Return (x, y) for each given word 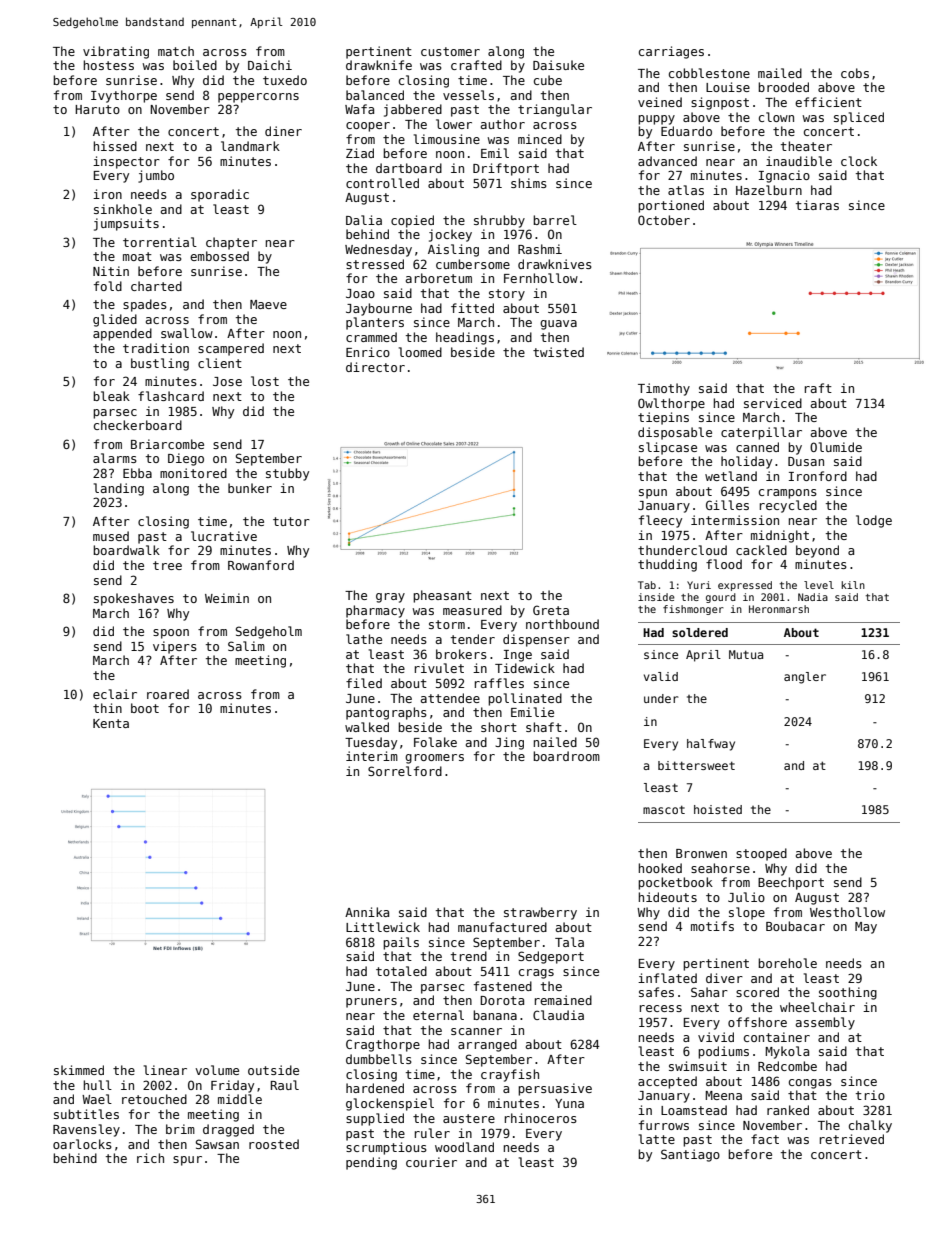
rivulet (439, 668)
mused (111, 536)
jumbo (156, 176)
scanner (476, 1031)
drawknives (555, 264)
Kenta (111, 723)
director (375, 367)
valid (661, 676)
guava (558, 325)
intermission (735, 520)
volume (217, 1070)
